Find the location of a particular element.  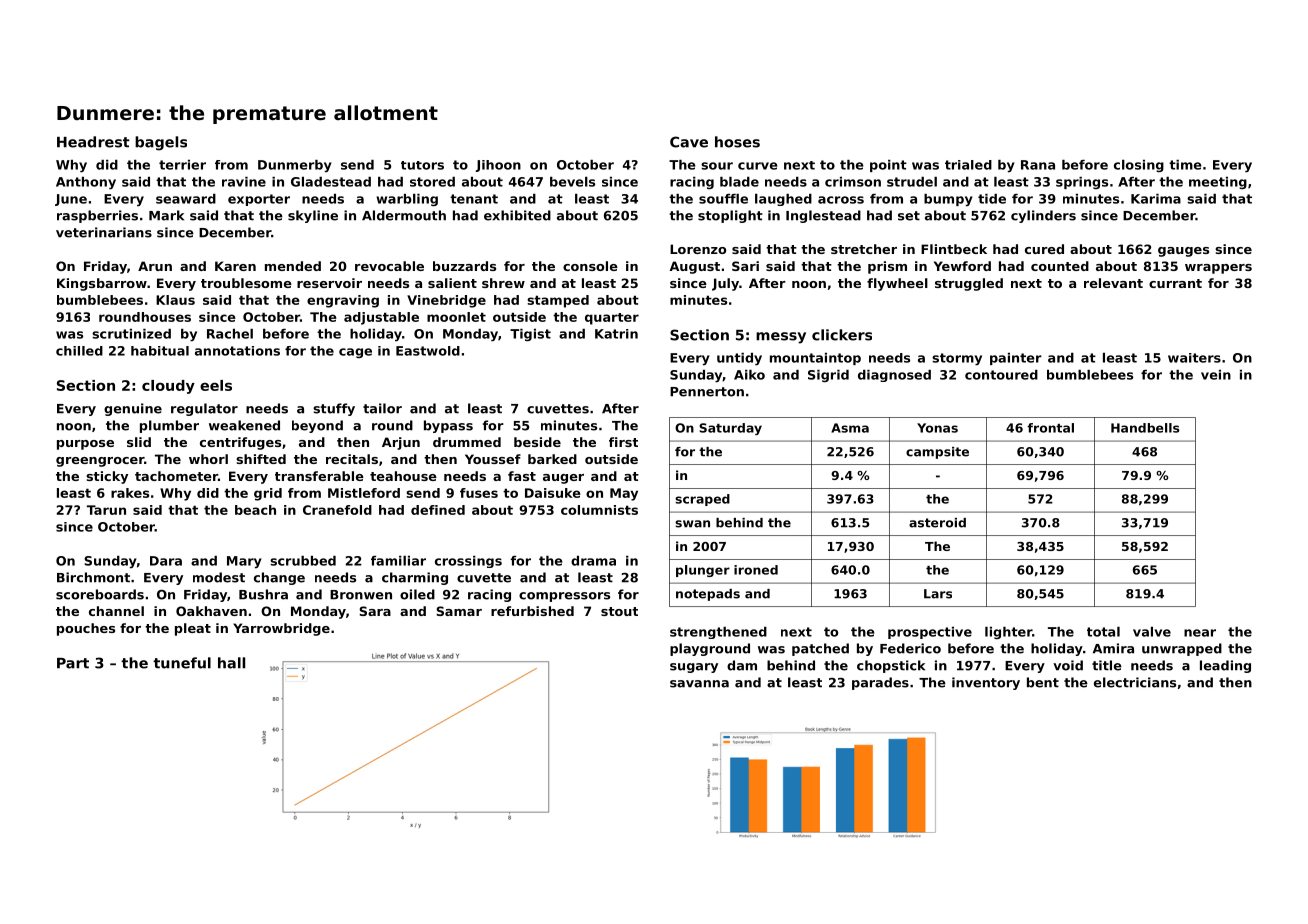

Part is located at coordinates (73, 663).
